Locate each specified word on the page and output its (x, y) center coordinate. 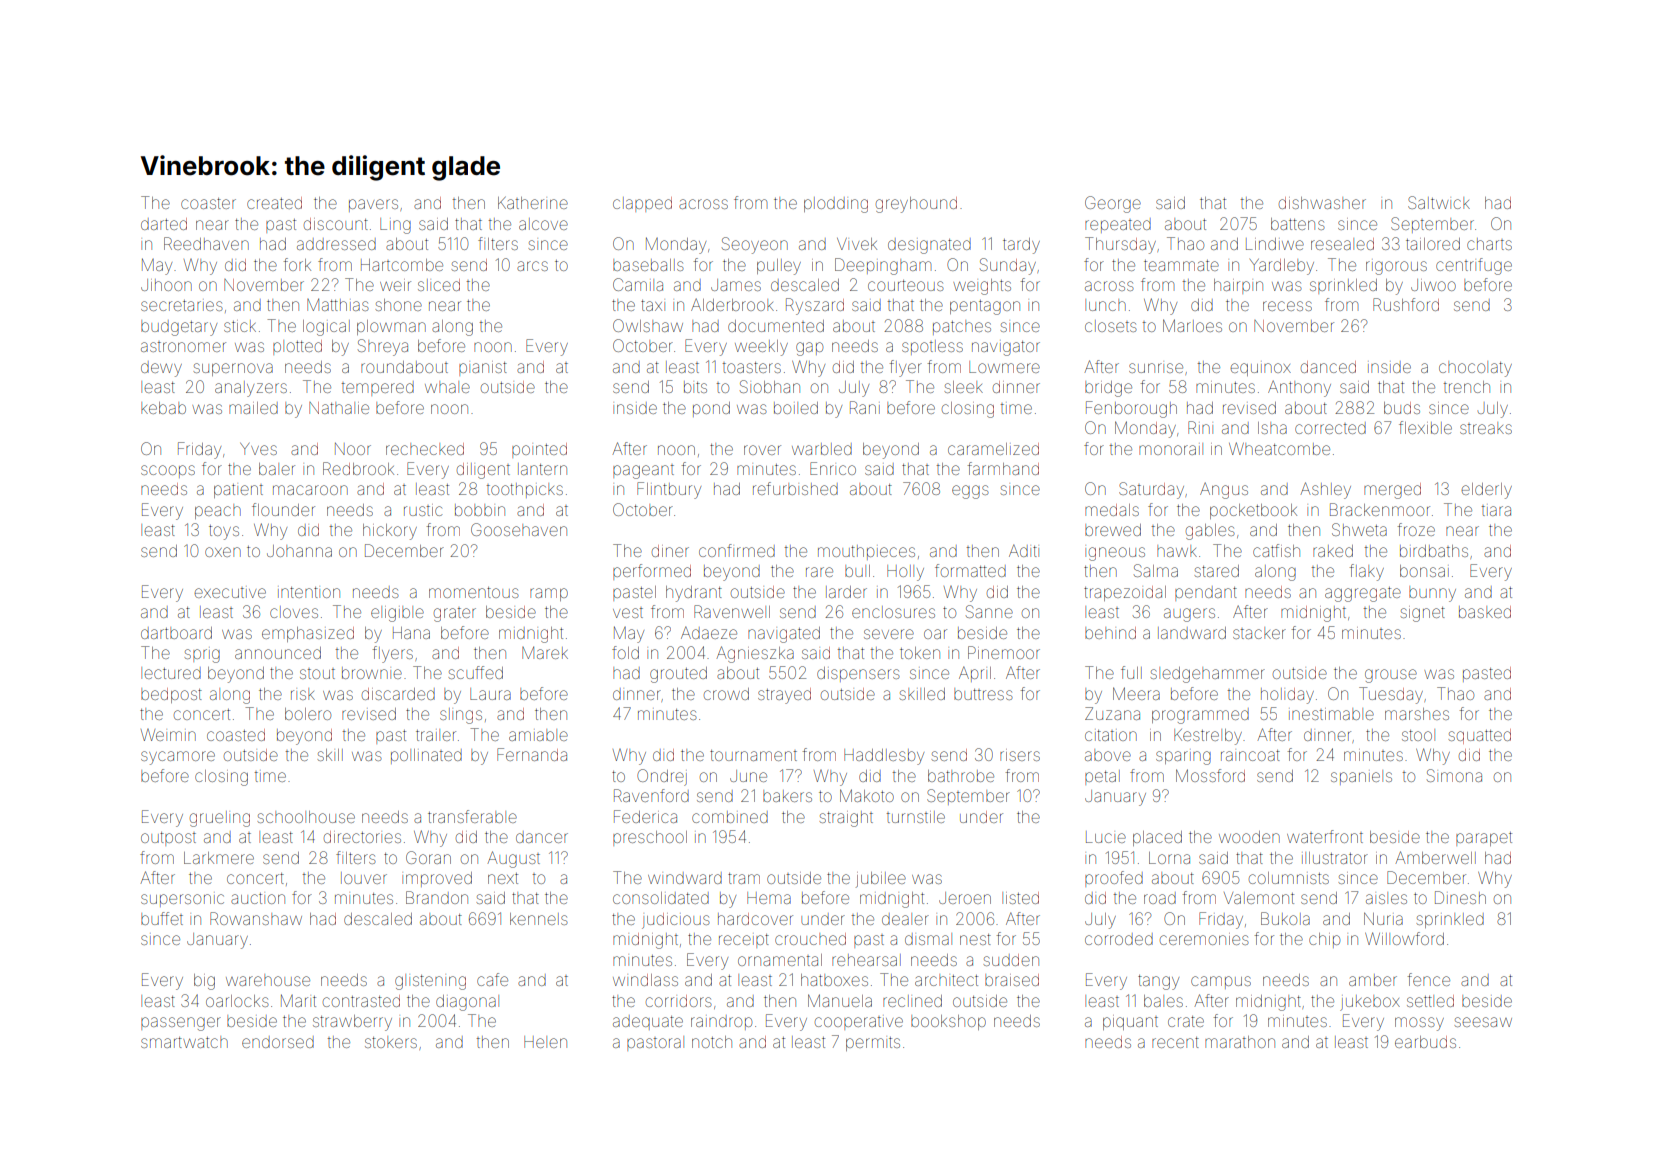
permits (873, 1044)
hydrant (694, 594)
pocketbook (1253, 511)
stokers (391, 1042)
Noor (353, 449)
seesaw (1483, 1022)
